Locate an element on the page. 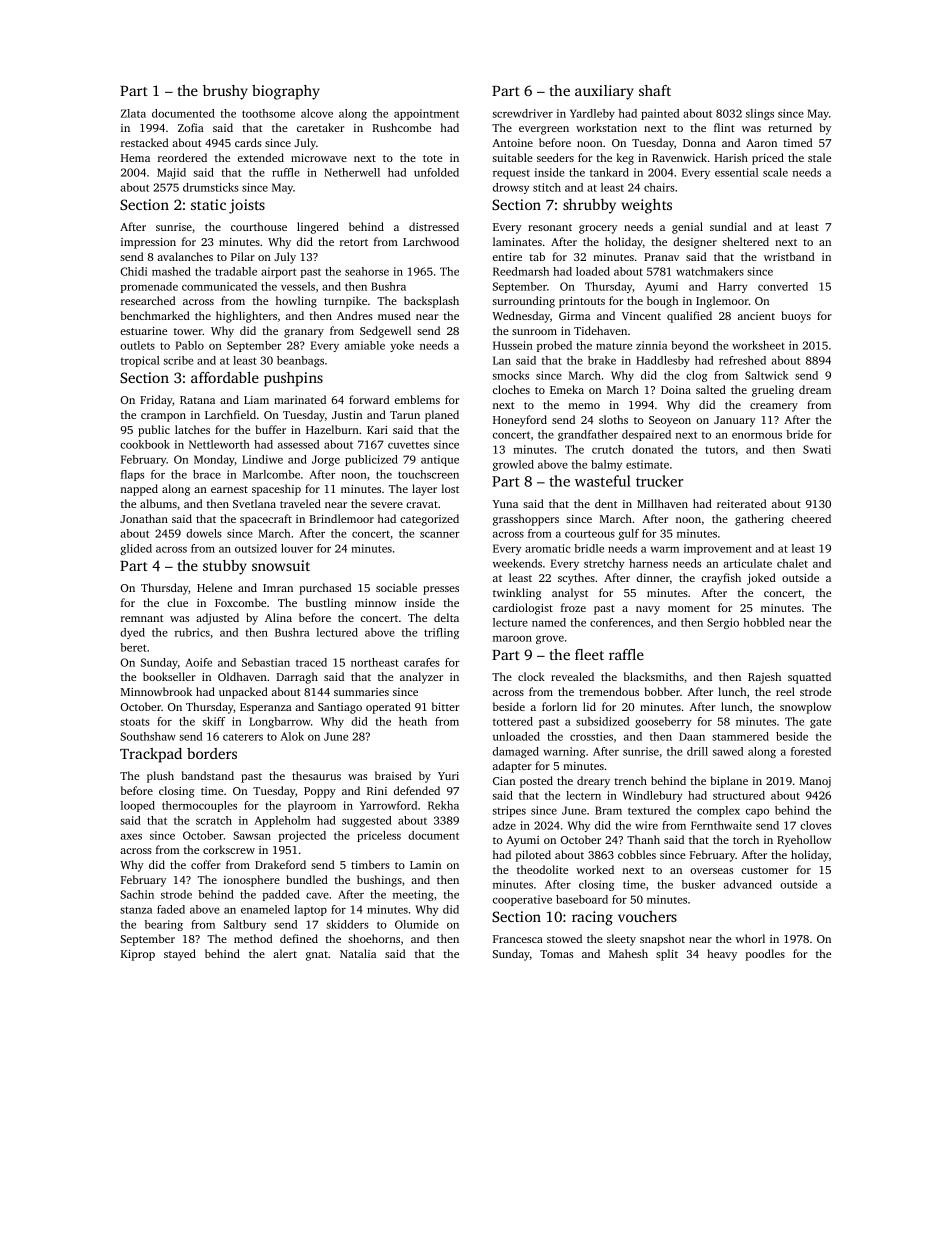 The image size is (952, 1233). impression is located at coordinates (148, 243).
